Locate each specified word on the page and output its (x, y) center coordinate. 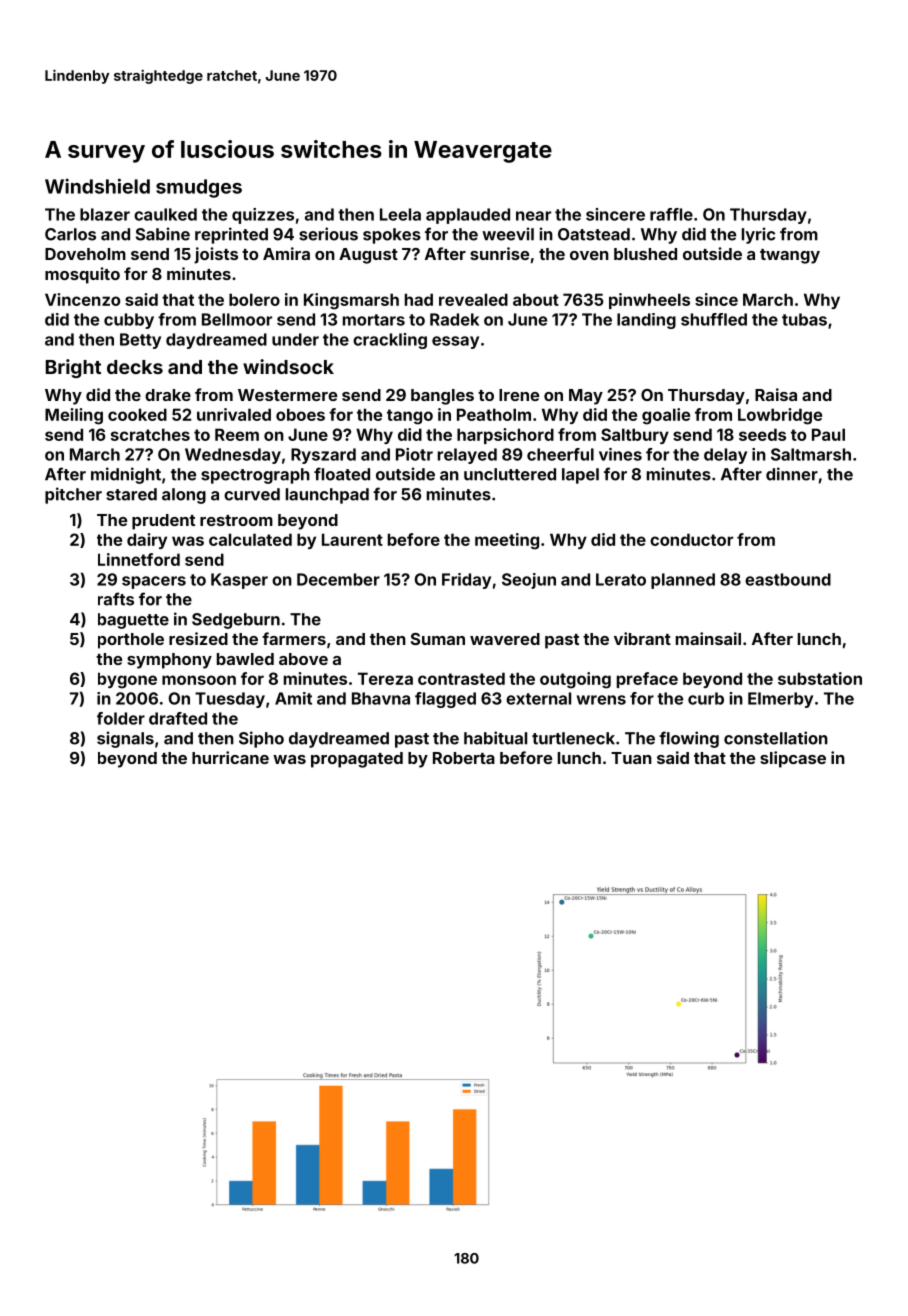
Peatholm (494, 414)
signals (125, 739)
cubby (129, 321)
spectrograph (255, 476)
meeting (507, 541)
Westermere (287, 395)
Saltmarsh (811, 454)
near (533, 216)
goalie (666, 416)
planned (683, 581)
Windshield (97, 186)
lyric (758, 235)
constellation (776, 738)
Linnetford (139, 559)
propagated (357, 760)
